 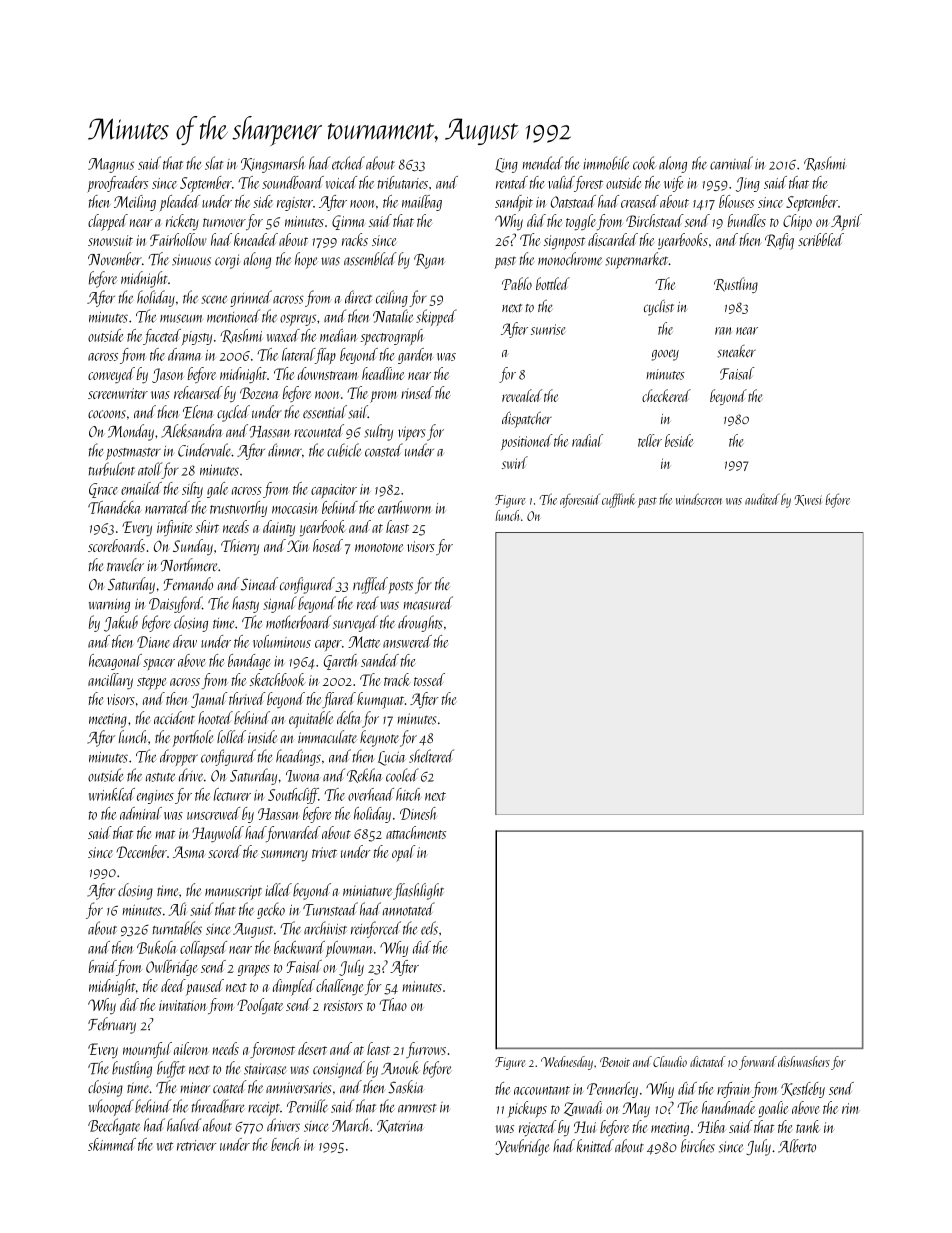 I want to click on bench, so click(x=285, y=1144).
